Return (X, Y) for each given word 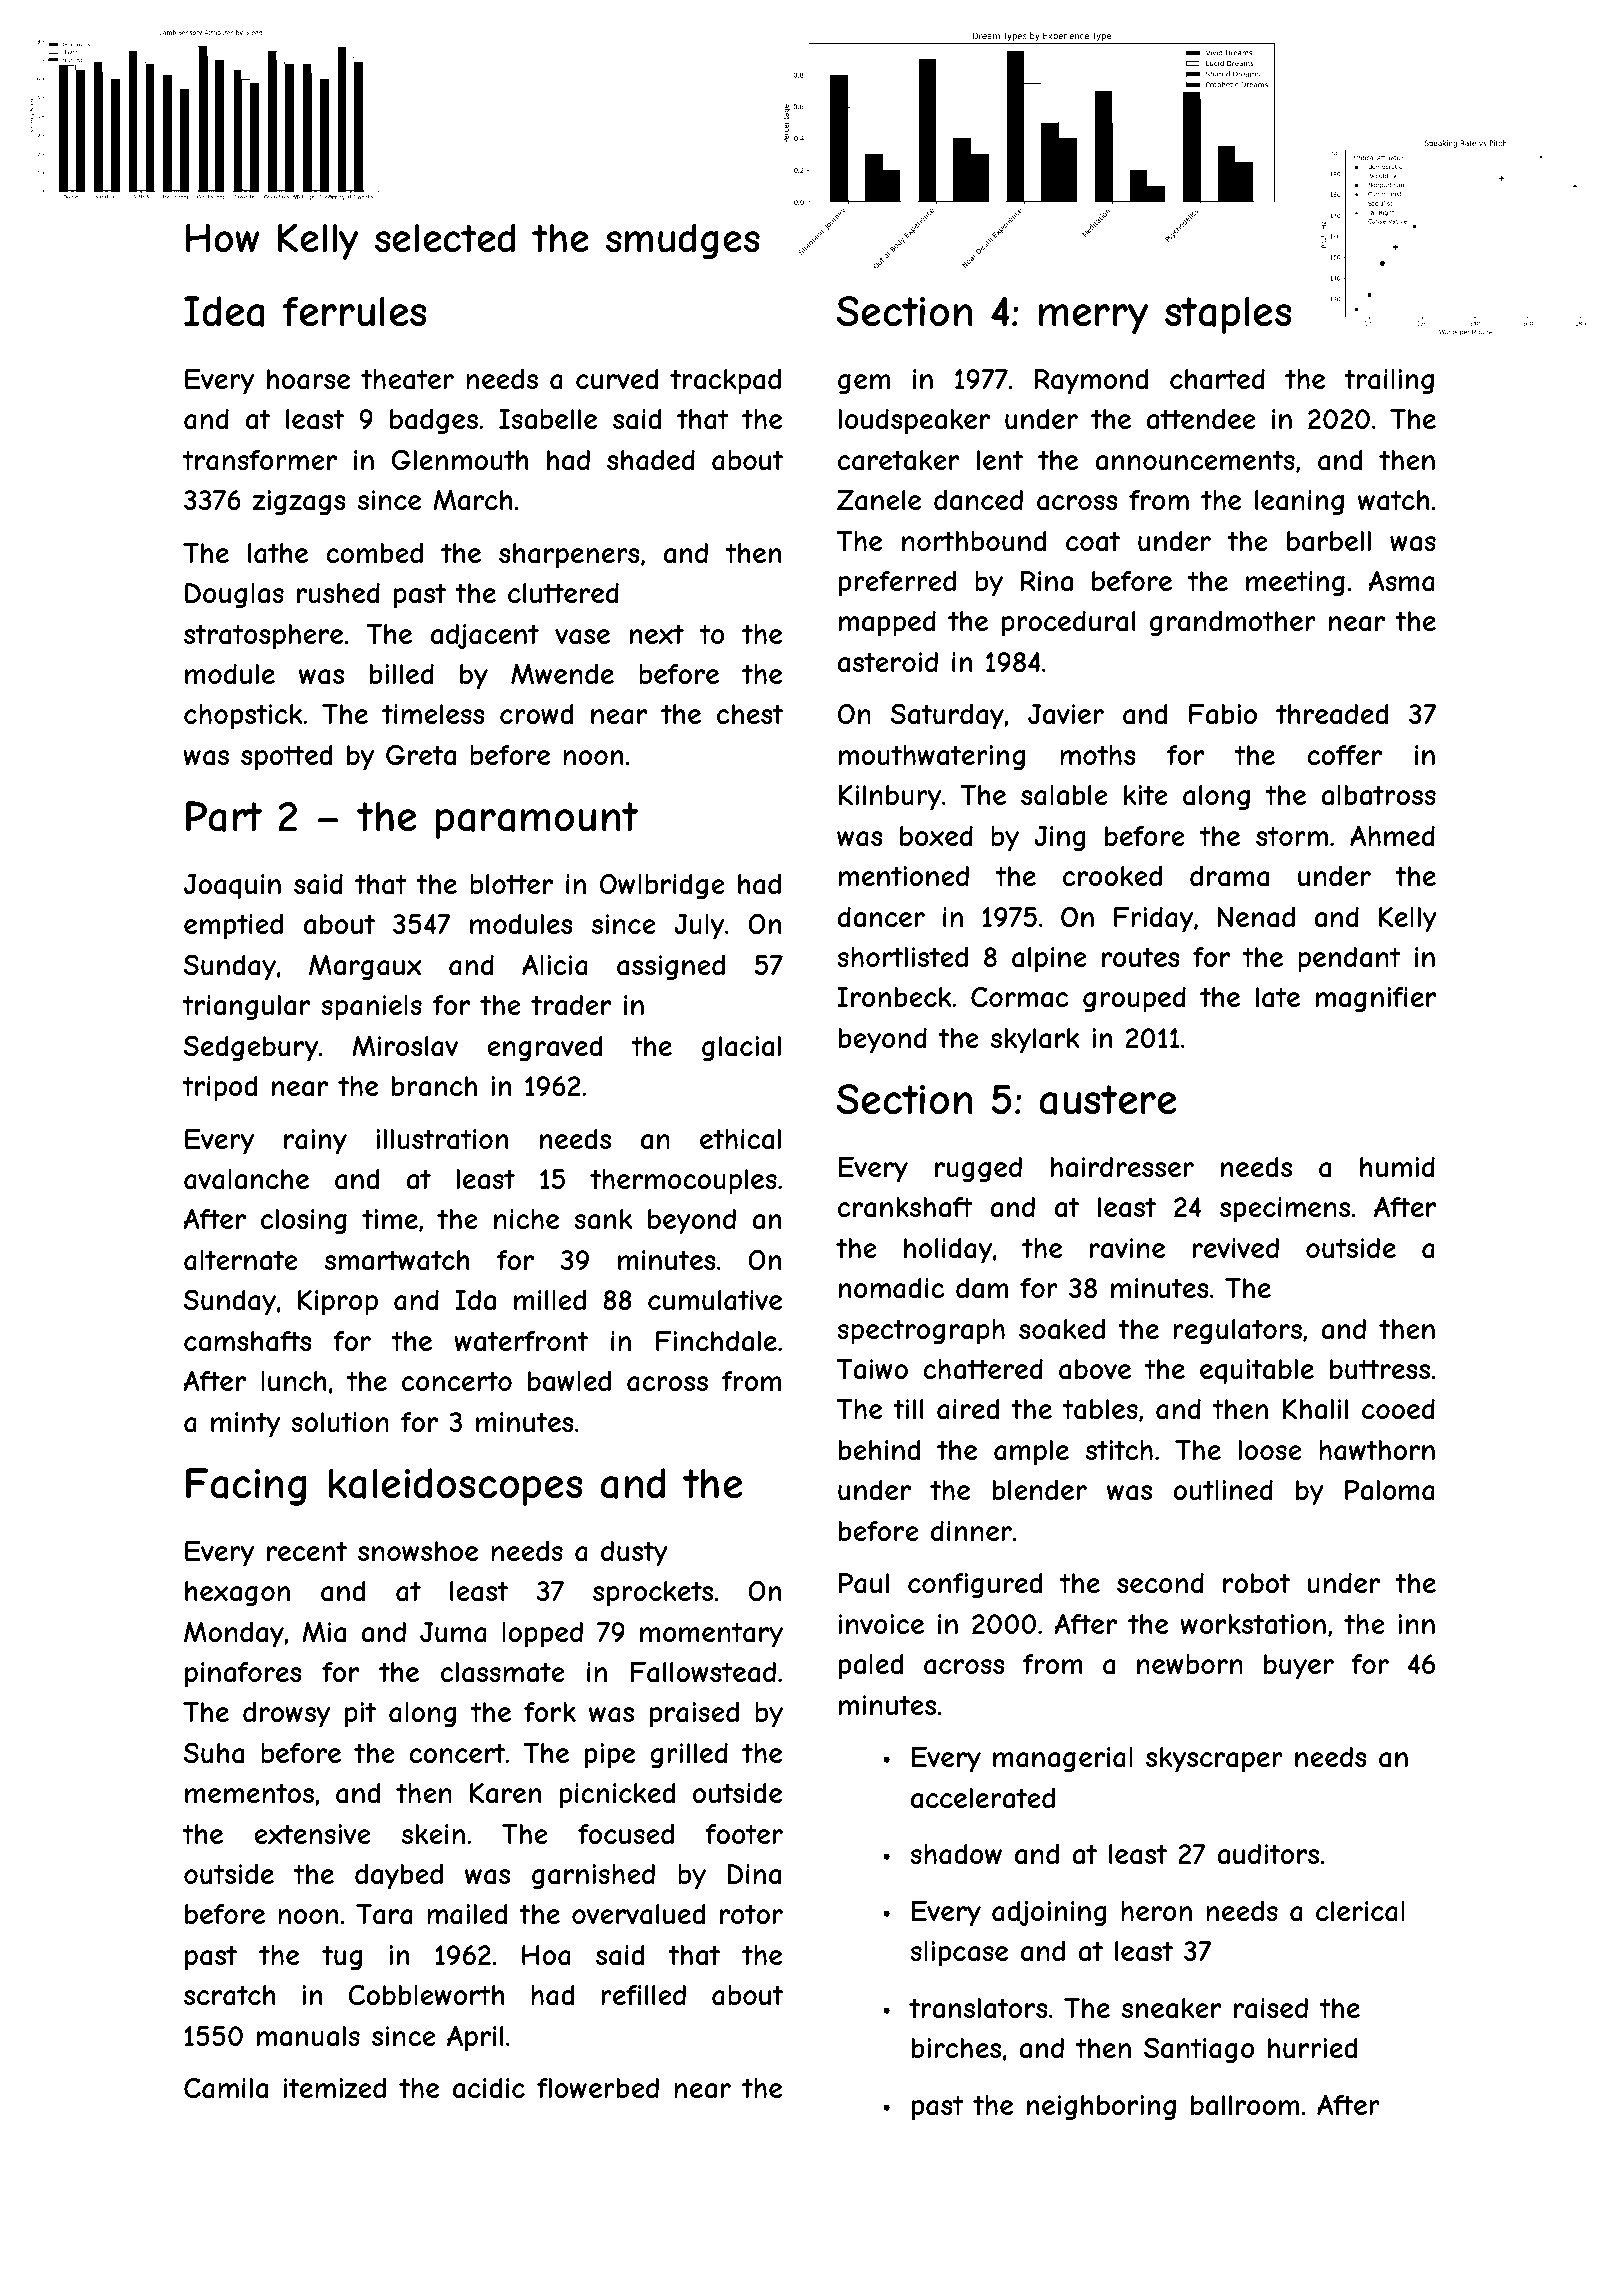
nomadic (891, 1288)
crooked (1112, 876)
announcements (1195, 460)
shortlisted (902, 957)
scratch (230, 1995)
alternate (241, 1260)
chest (750, 714)
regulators (1237, 1331)
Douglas (234, 595)
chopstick (243, 717)
